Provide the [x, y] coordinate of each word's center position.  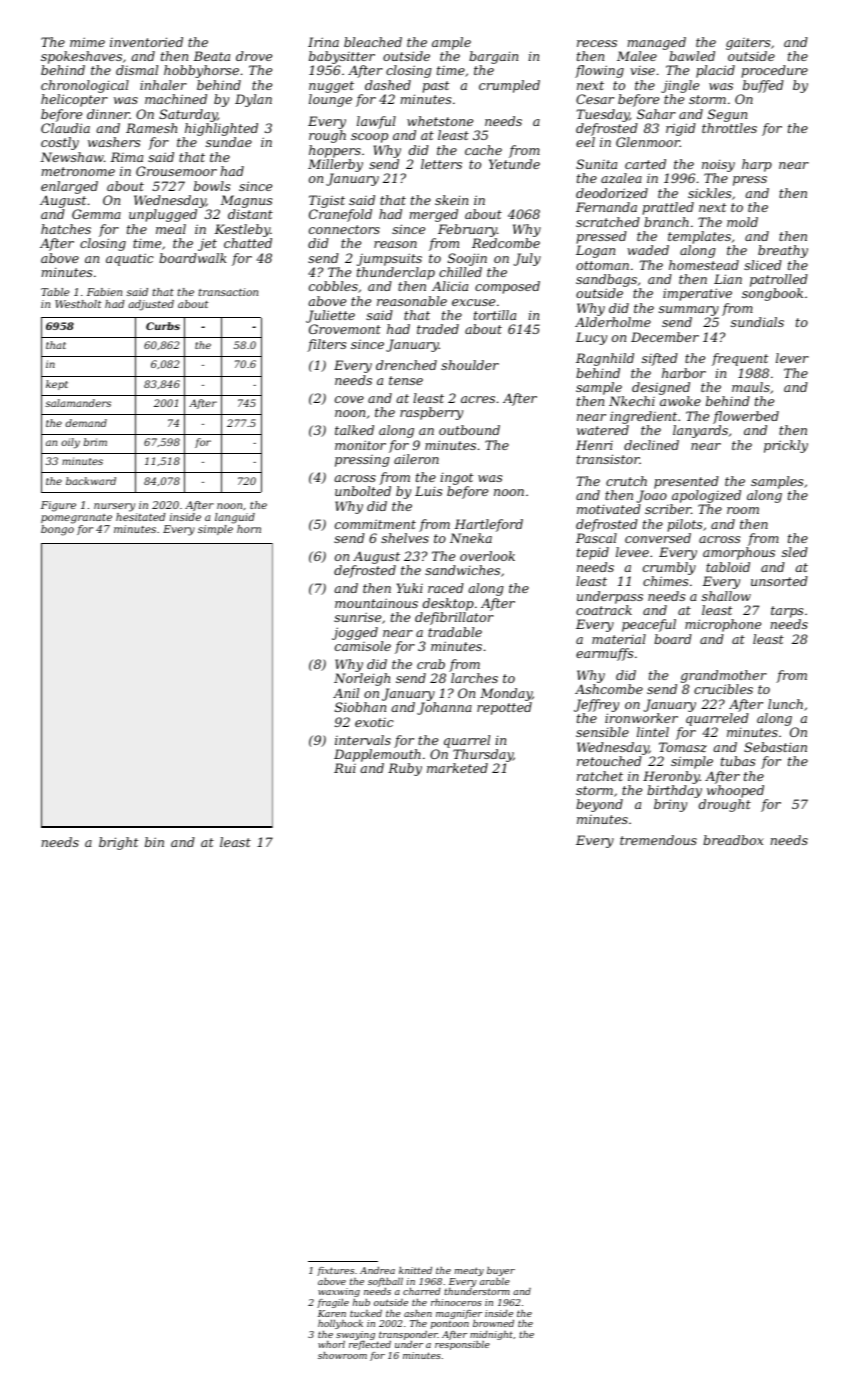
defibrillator [454, 618]
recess [597, 43]
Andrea [377, 1270]
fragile [333, 1303]
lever [792, 358]
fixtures [335, 1271]
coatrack [604, 610]
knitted [415, 1270]
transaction [228, 292]
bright [118, 843]
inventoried [146, 42]
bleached [373, 42]
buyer [501, 1271]
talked [354, 430]
